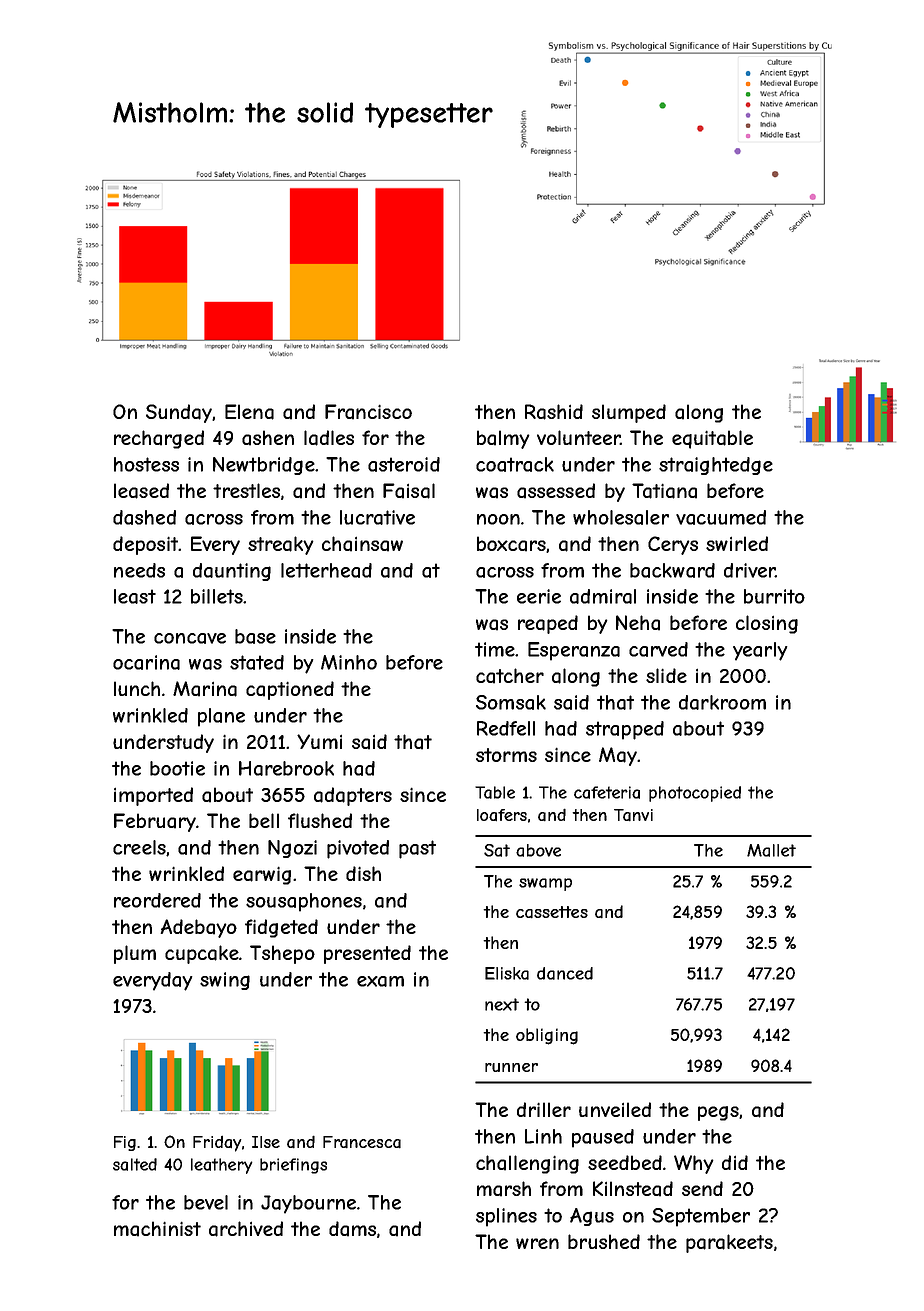  I want to click on captioned, so click(290, 690).
